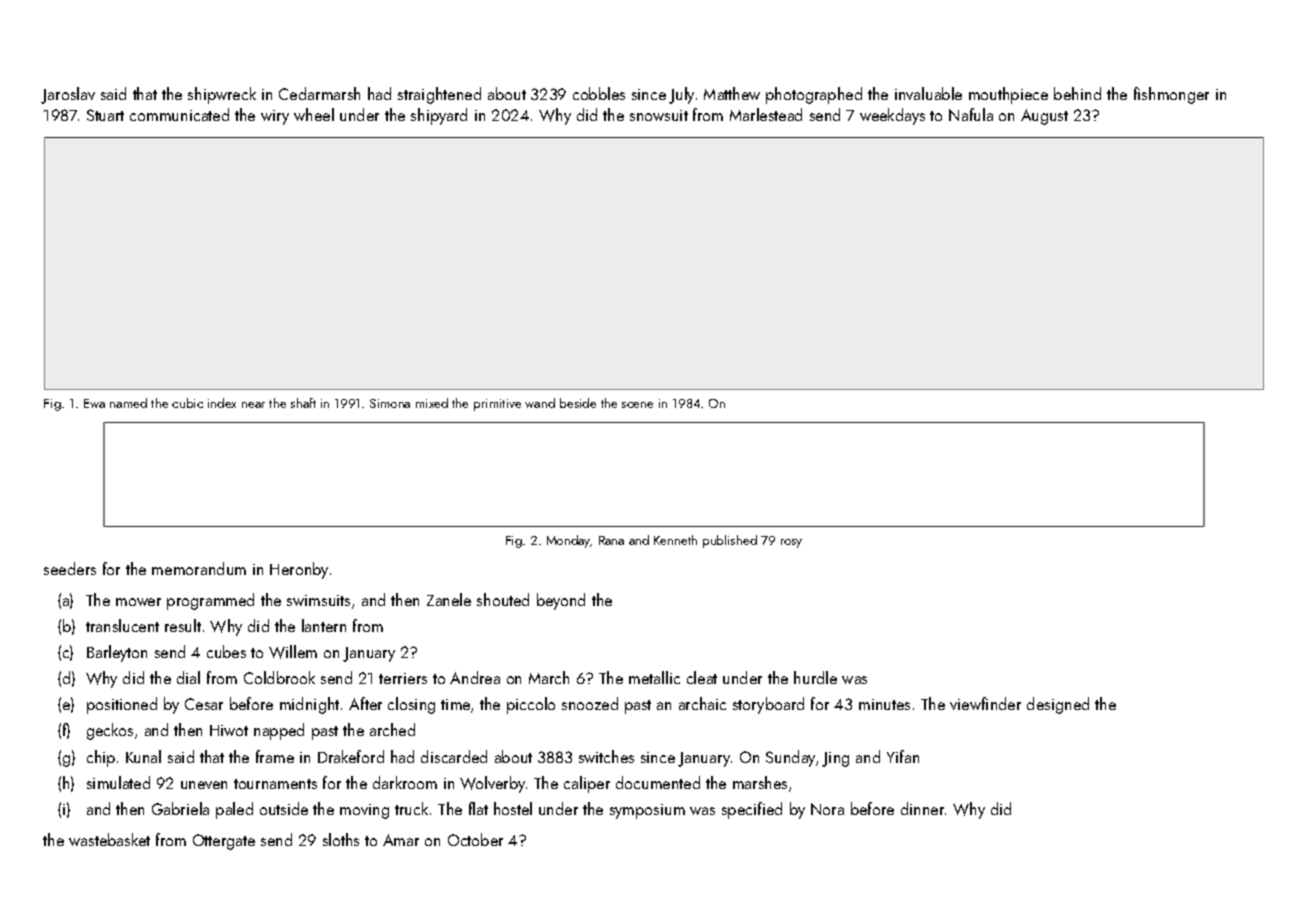 The image size is (1308, 924). I want to click on beside, so click(578, 403).
